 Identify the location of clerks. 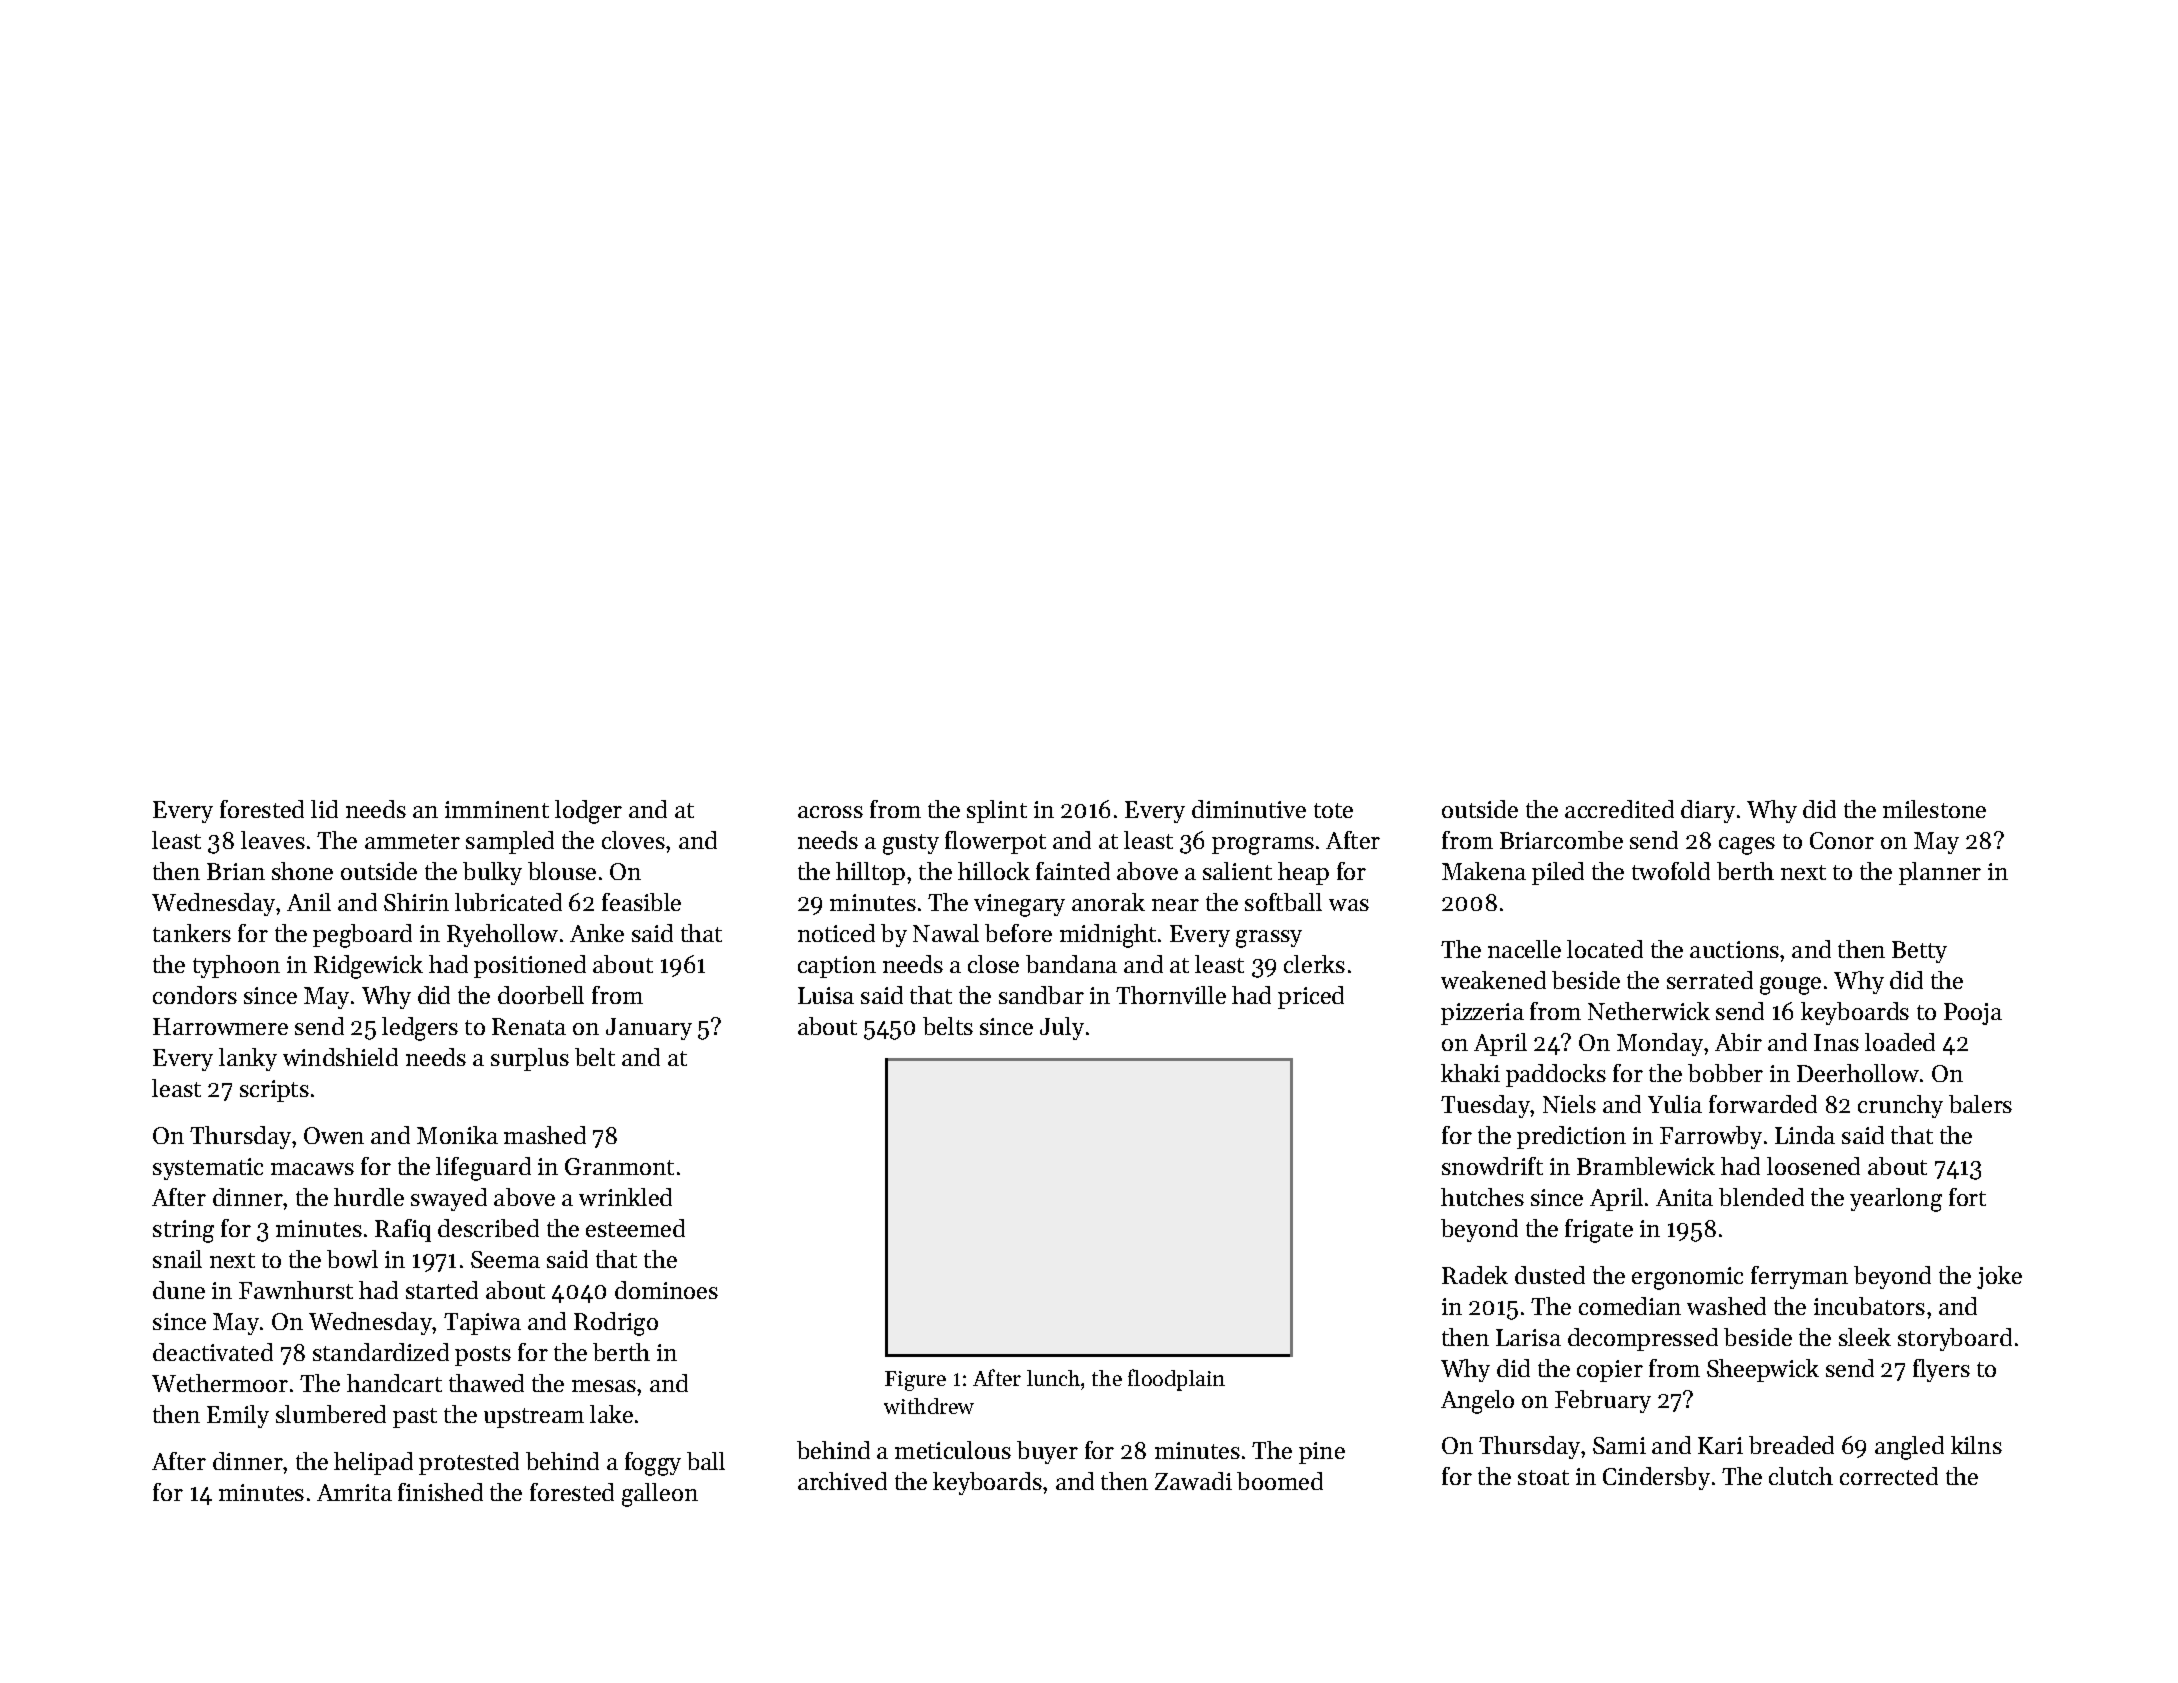
(1314, 964).
